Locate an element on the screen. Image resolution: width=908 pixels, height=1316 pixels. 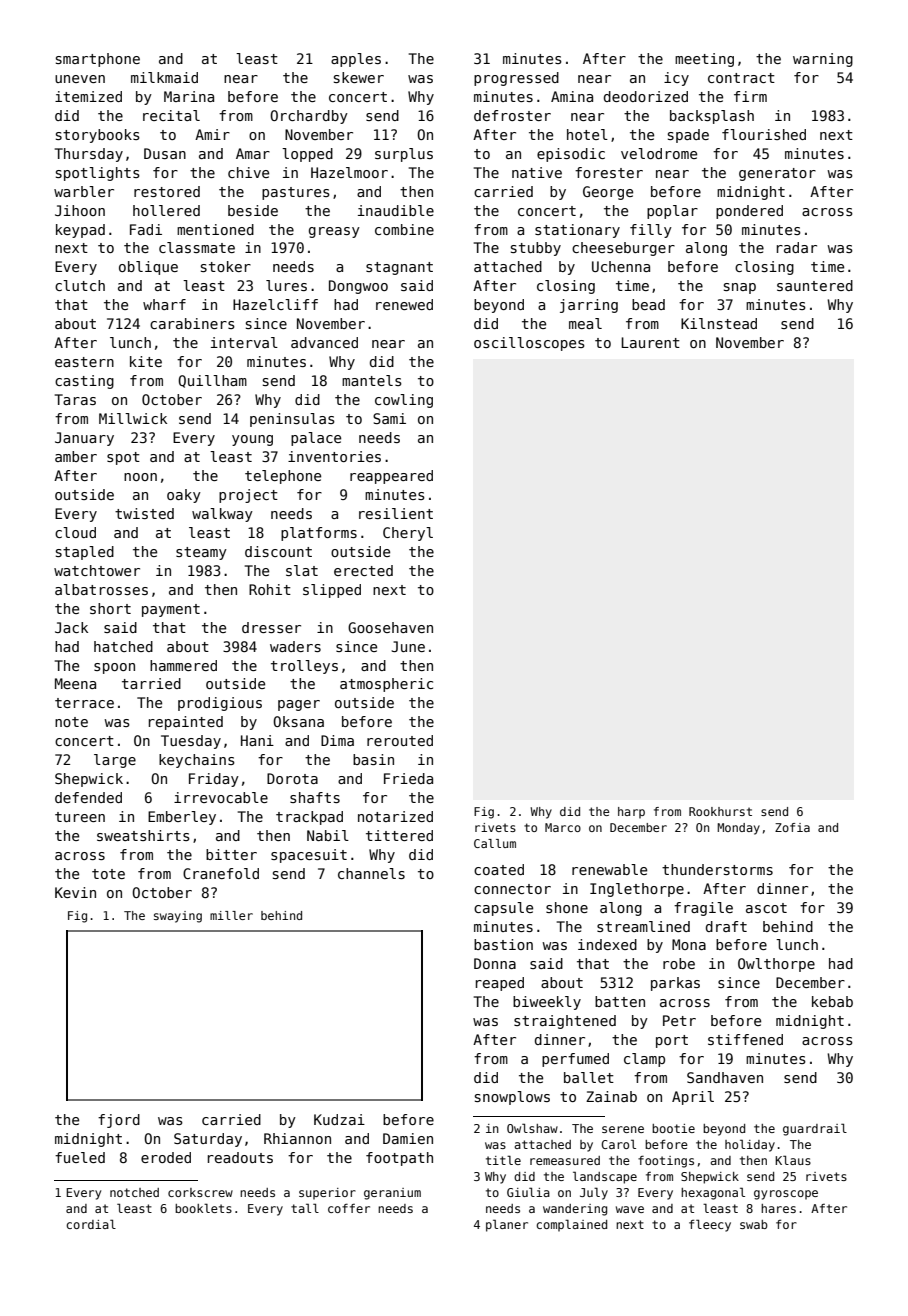
Cranefold is located at coordinates (221, 873).
